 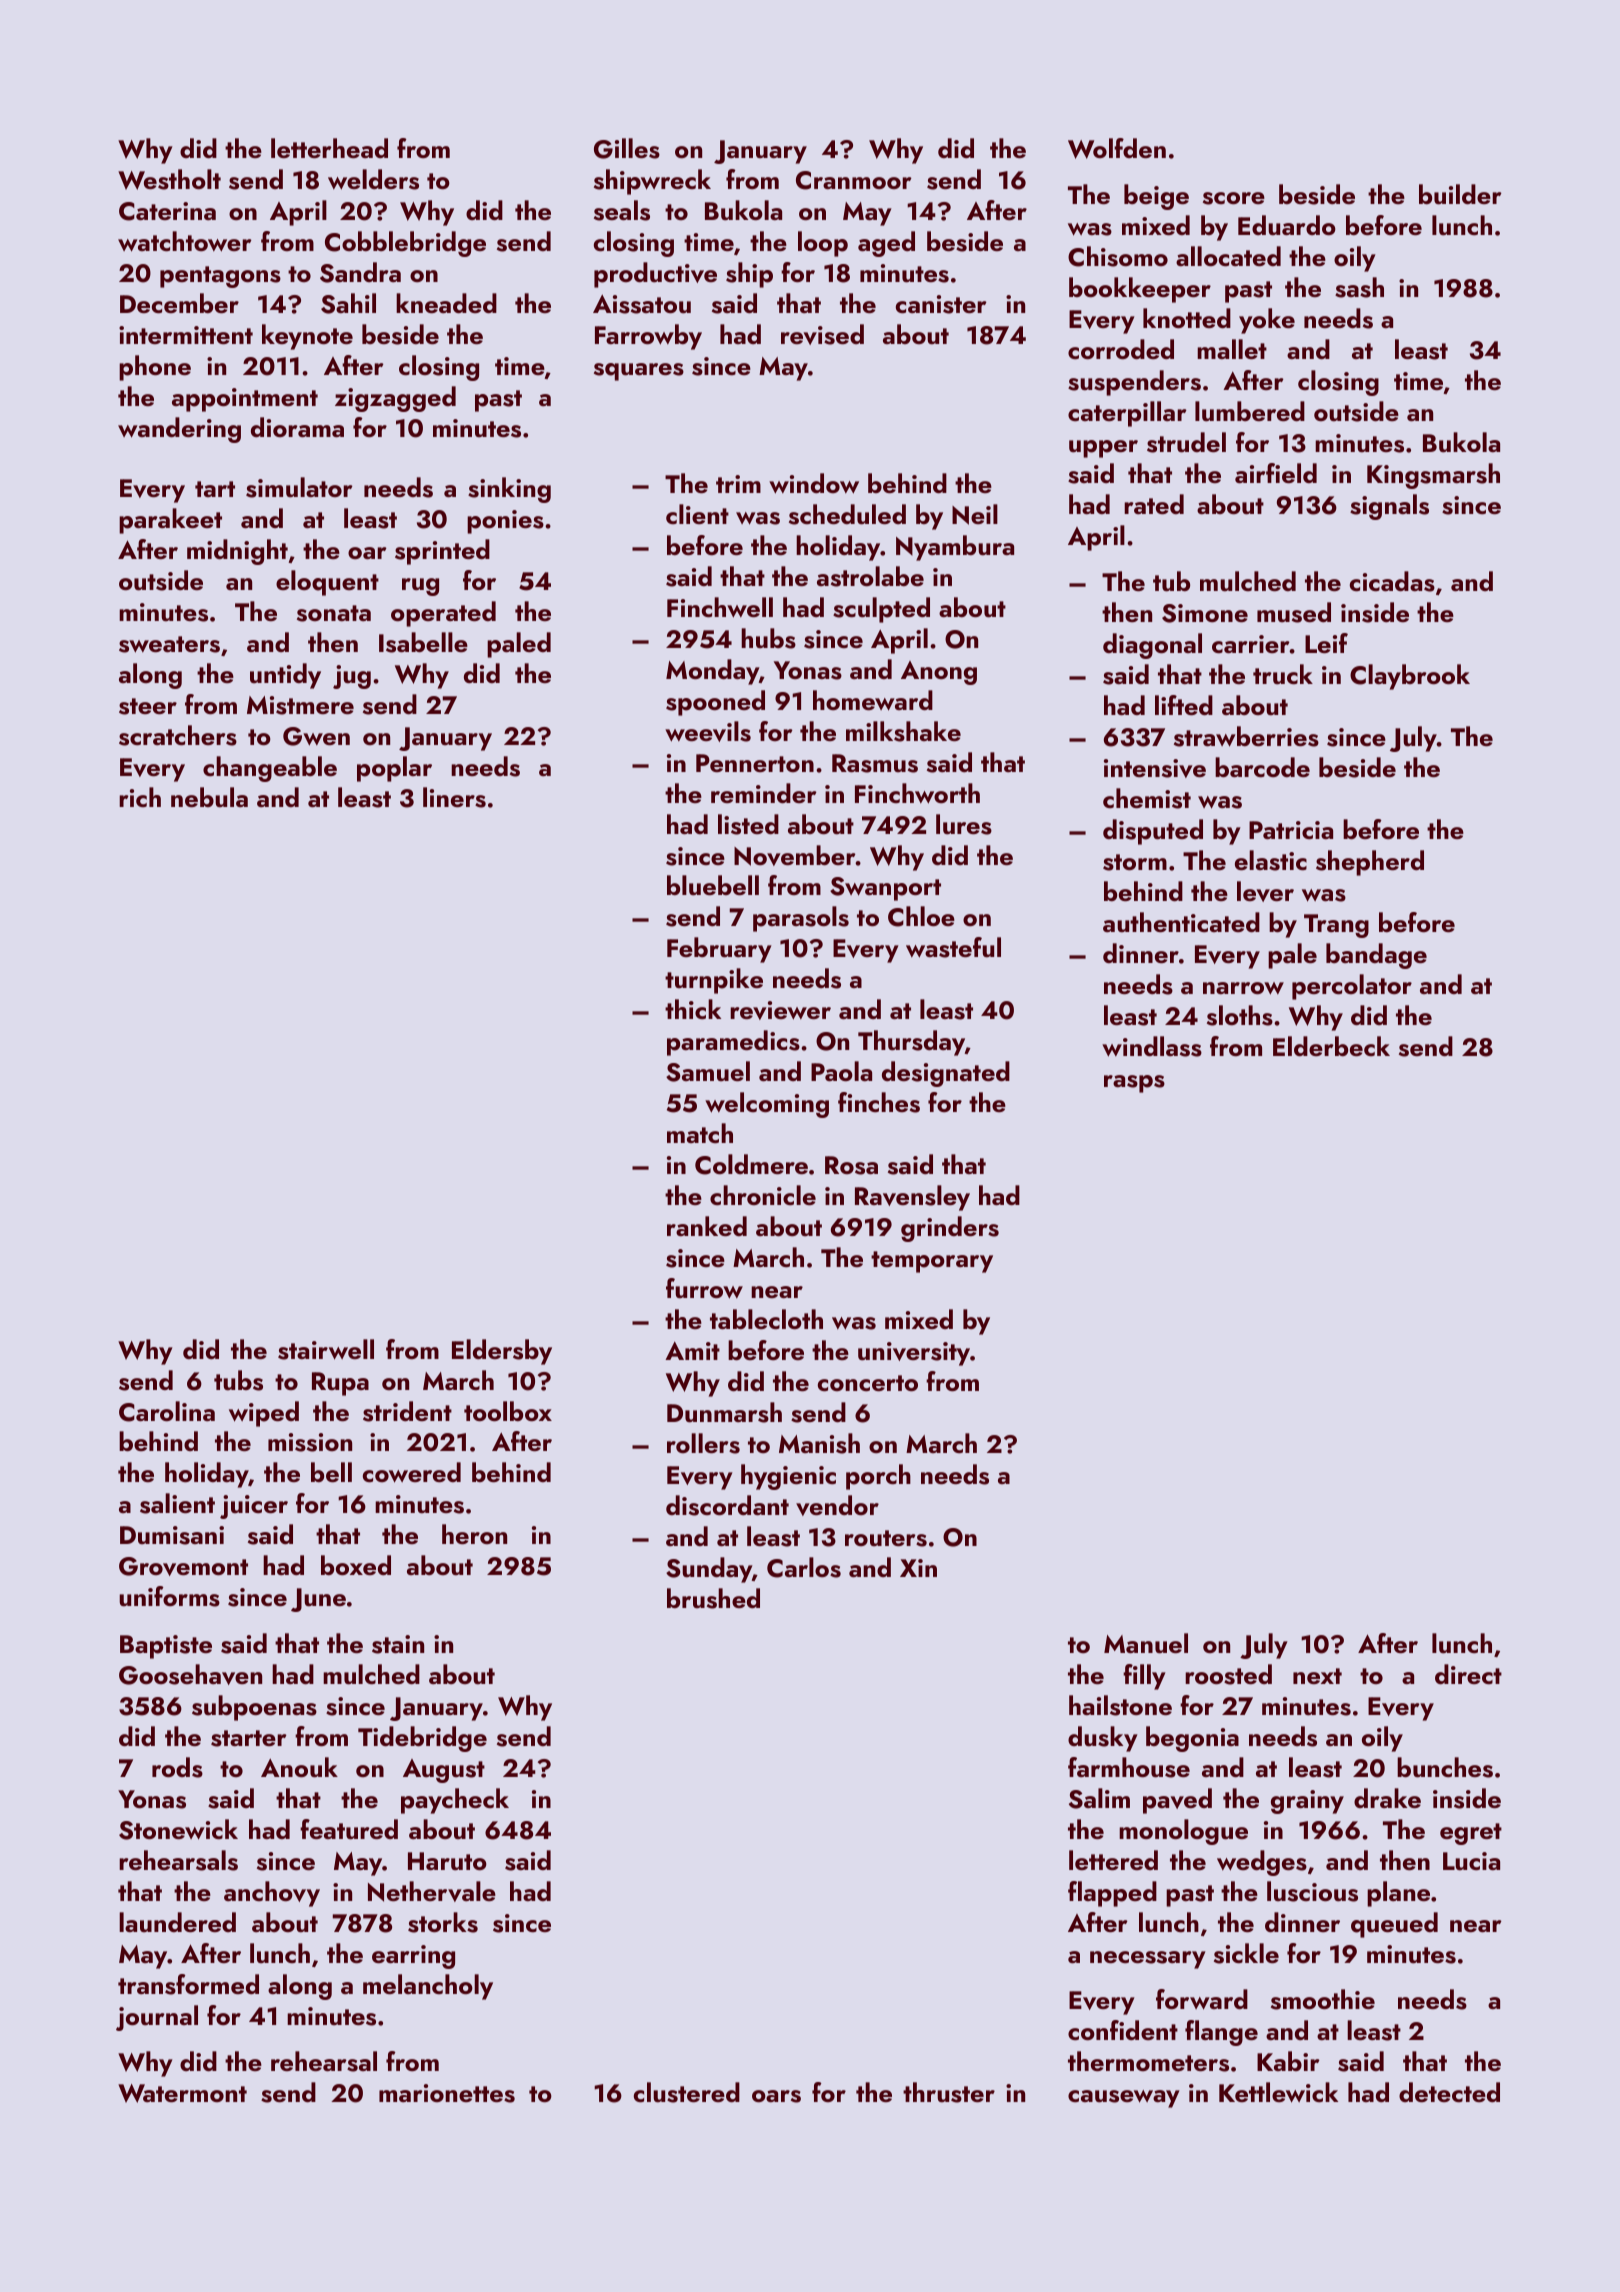 I want to click on Tidebridge, so click(x=422, y=1739).
